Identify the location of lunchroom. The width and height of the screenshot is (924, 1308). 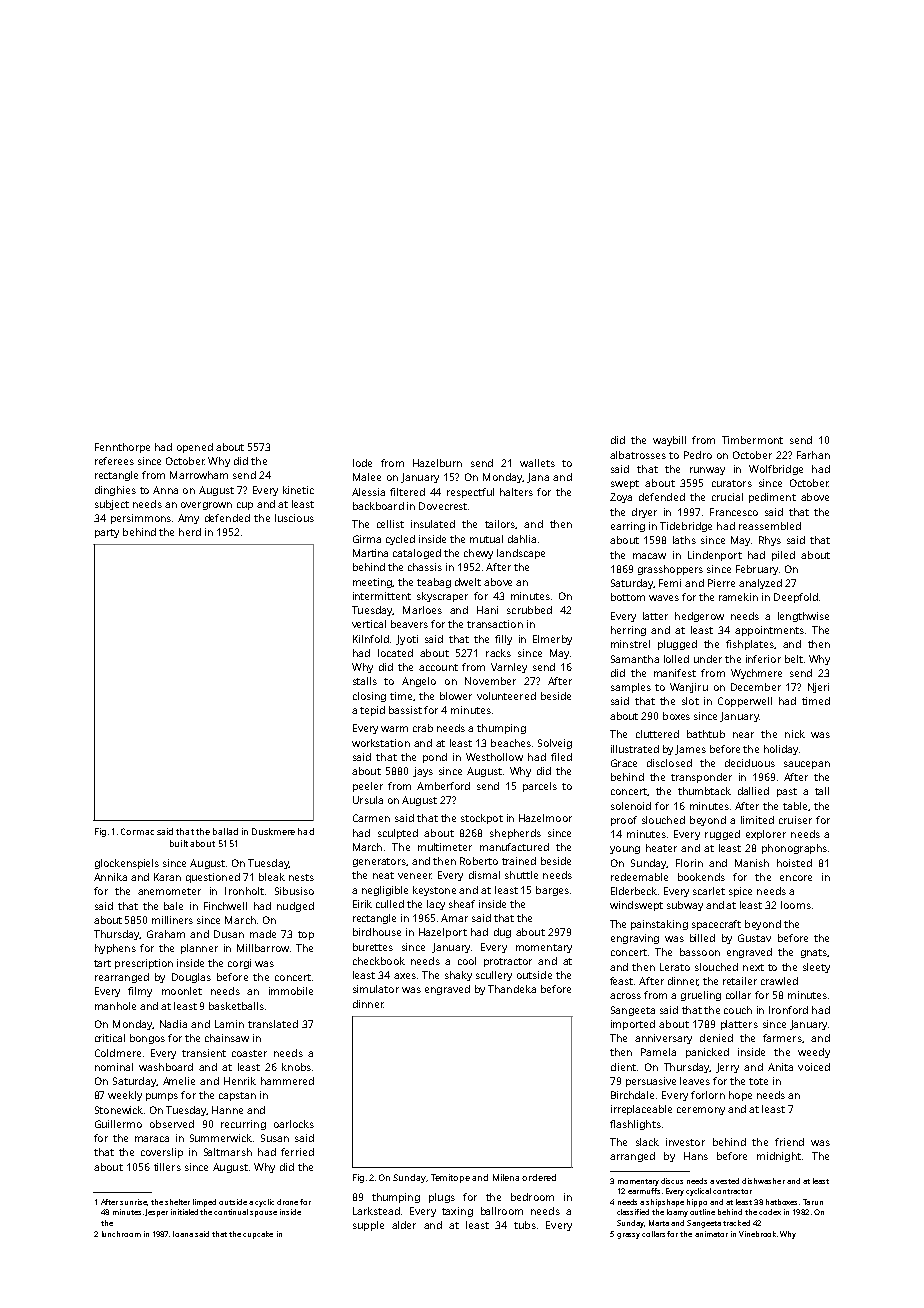
(121, 1234).
